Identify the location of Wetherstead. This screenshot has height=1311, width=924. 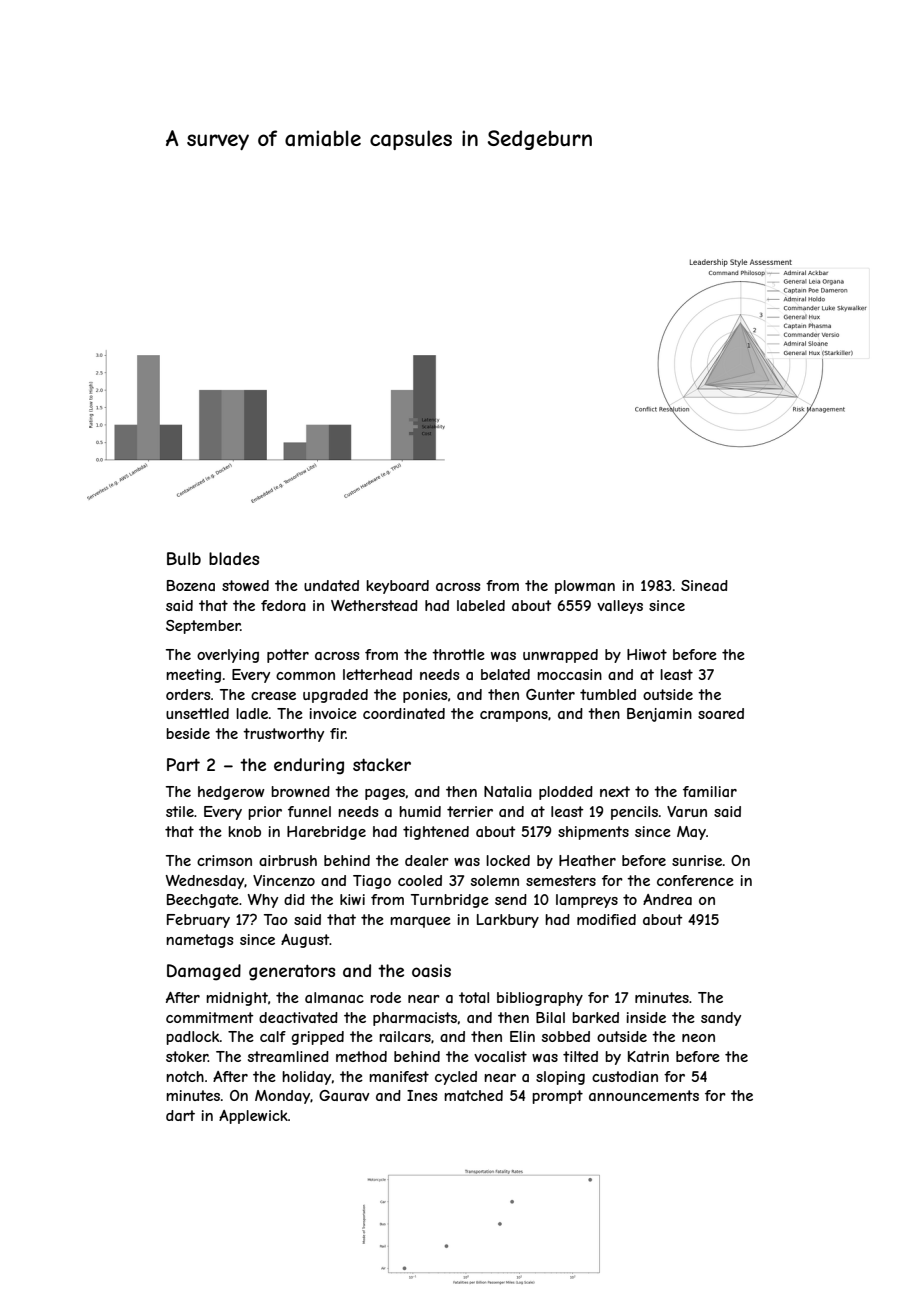
(374, 605).
